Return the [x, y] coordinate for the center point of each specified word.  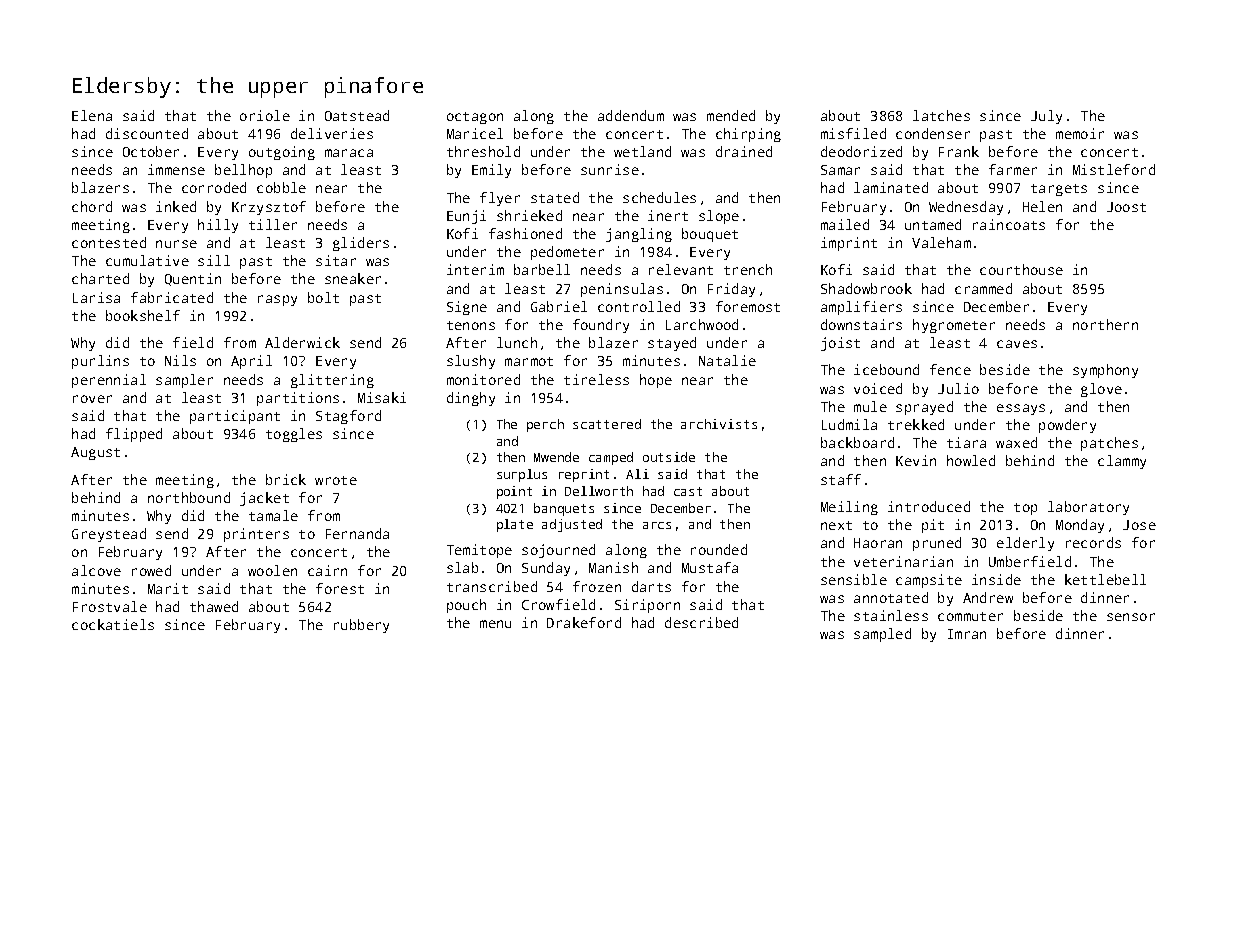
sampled [882, 635]
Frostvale [110, 606]
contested [109, 242]
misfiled [853, 133]
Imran [967, 634]
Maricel [475, 133]
